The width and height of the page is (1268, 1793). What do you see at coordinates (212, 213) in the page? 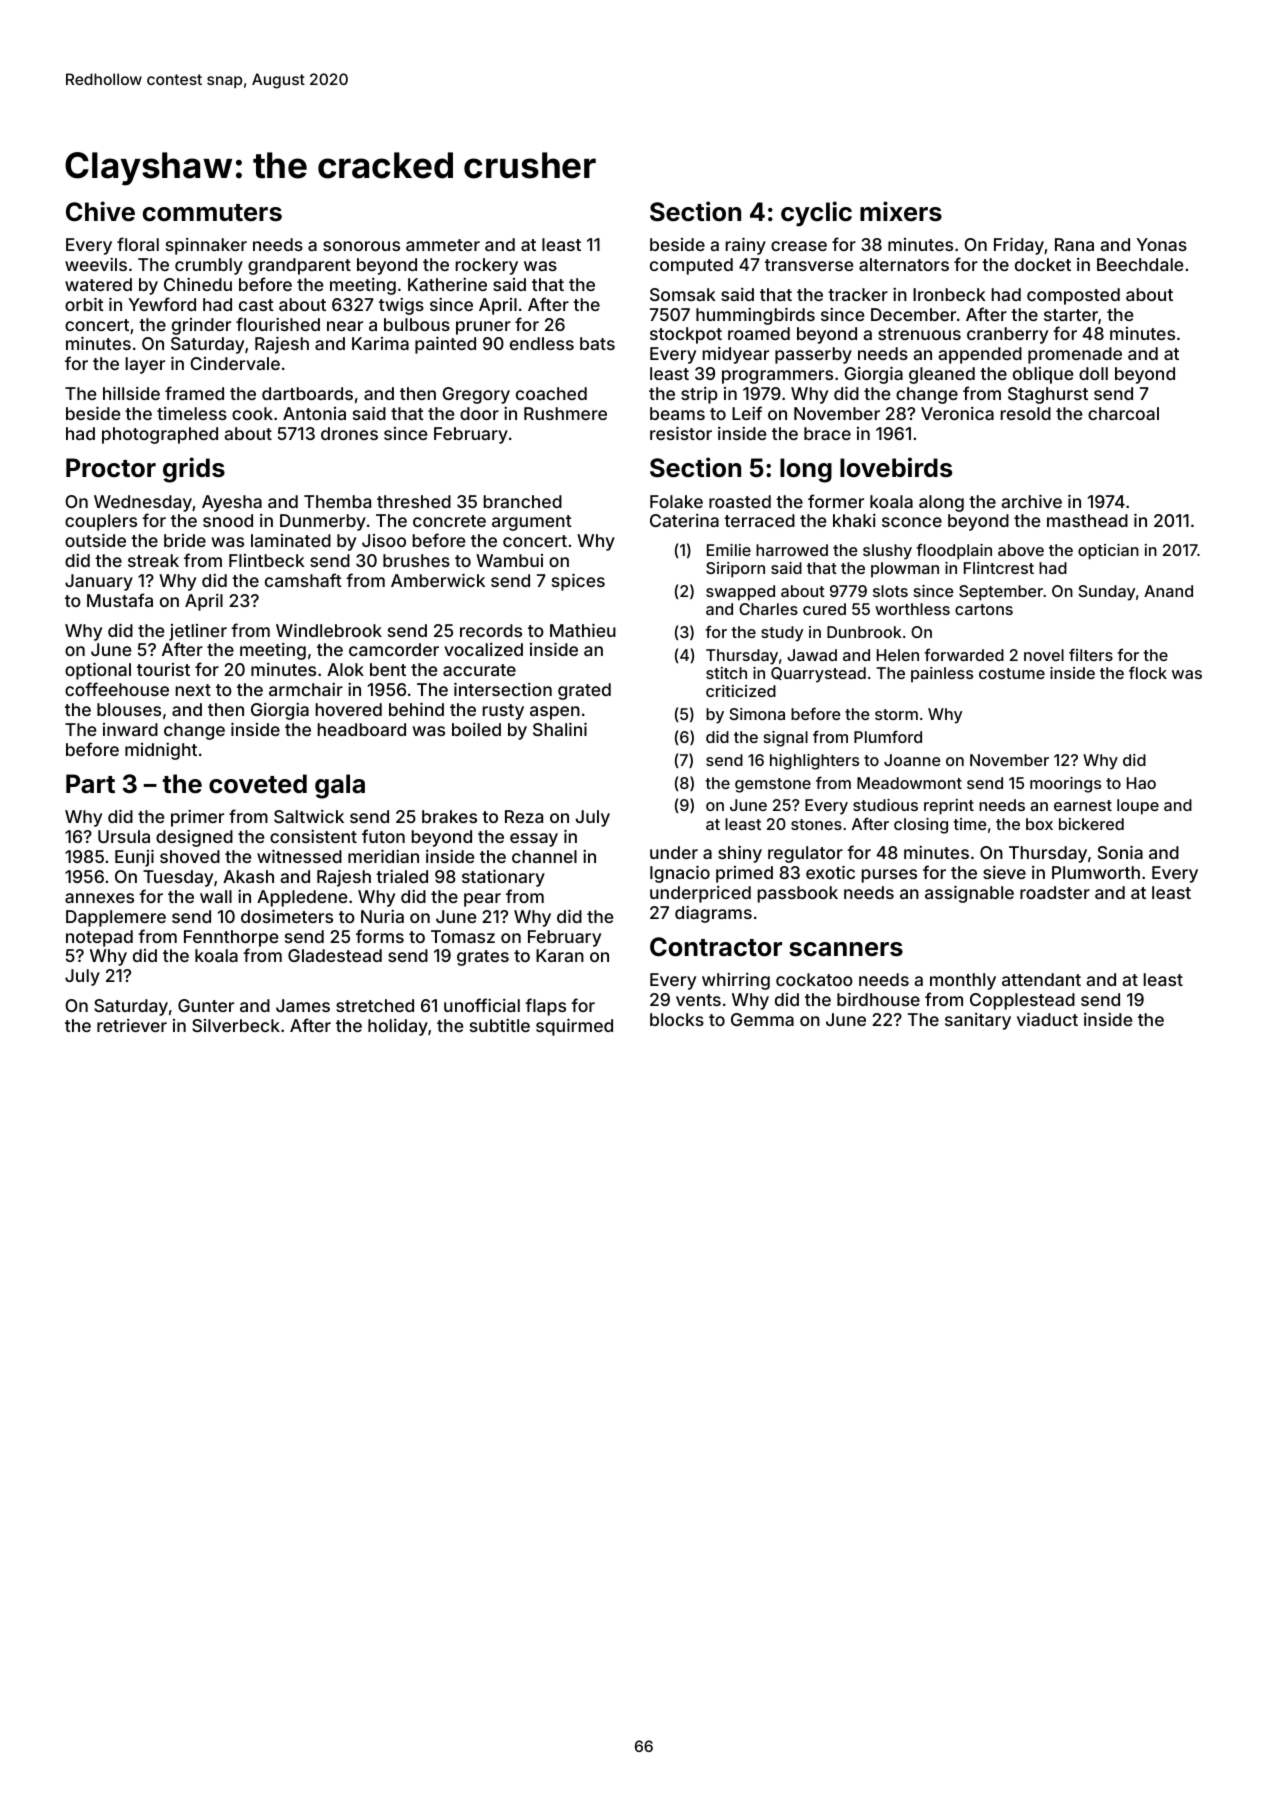
I see `commuters` at bounding box center [212, 213].
